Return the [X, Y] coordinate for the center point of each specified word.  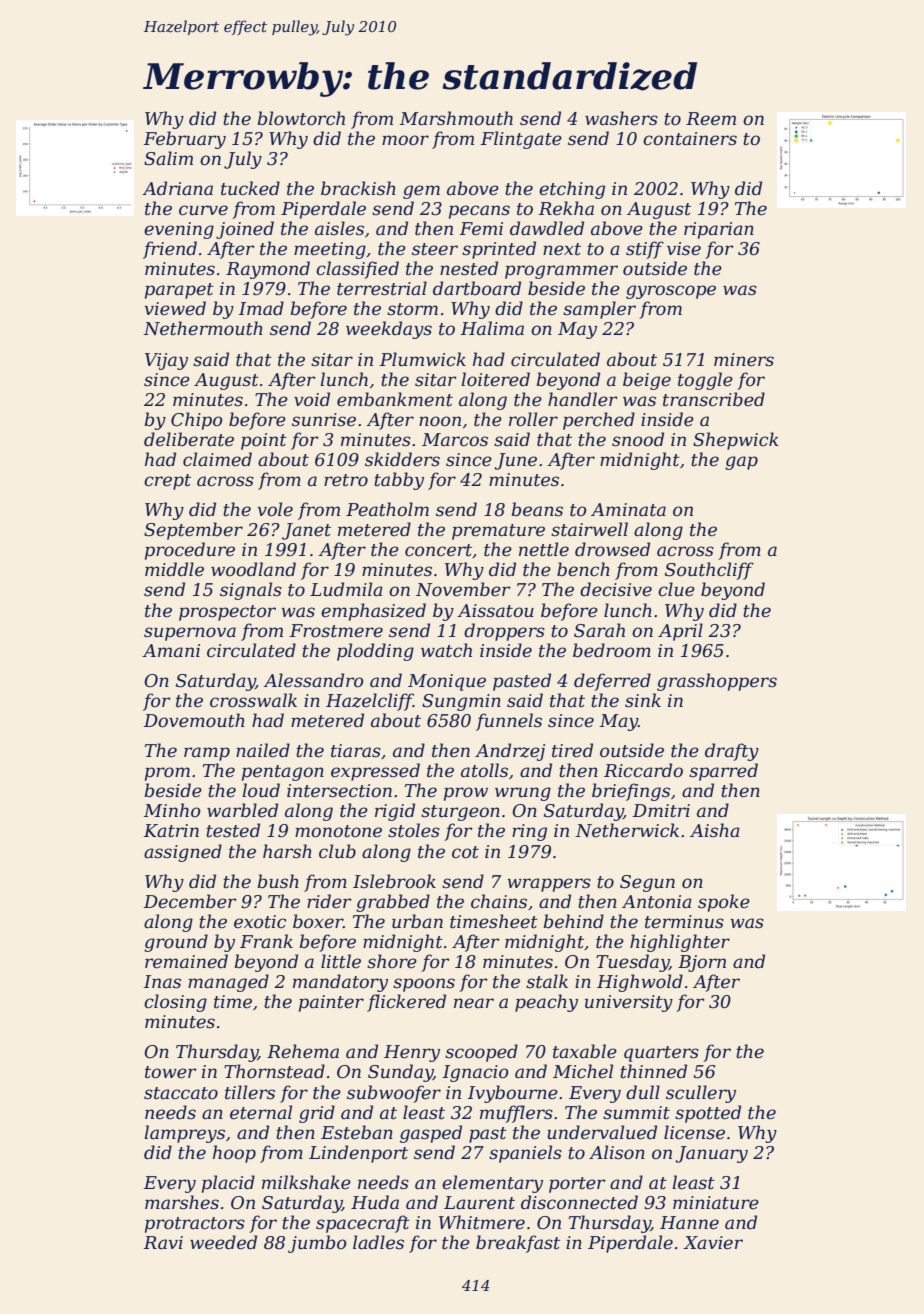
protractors [195, 1225]
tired [572, 750]
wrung [523, 794]
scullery [701, 1094]
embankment [395, 399]
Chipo [197, 421]
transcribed [714, 399]
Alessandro [313, 680]
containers [690, 139]
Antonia [657, 902]
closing [175, 1003]
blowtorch [301, 118]
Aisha [715, 830]
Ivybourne [512, 1094]
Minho [172, 810]
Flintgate [521, 140]
